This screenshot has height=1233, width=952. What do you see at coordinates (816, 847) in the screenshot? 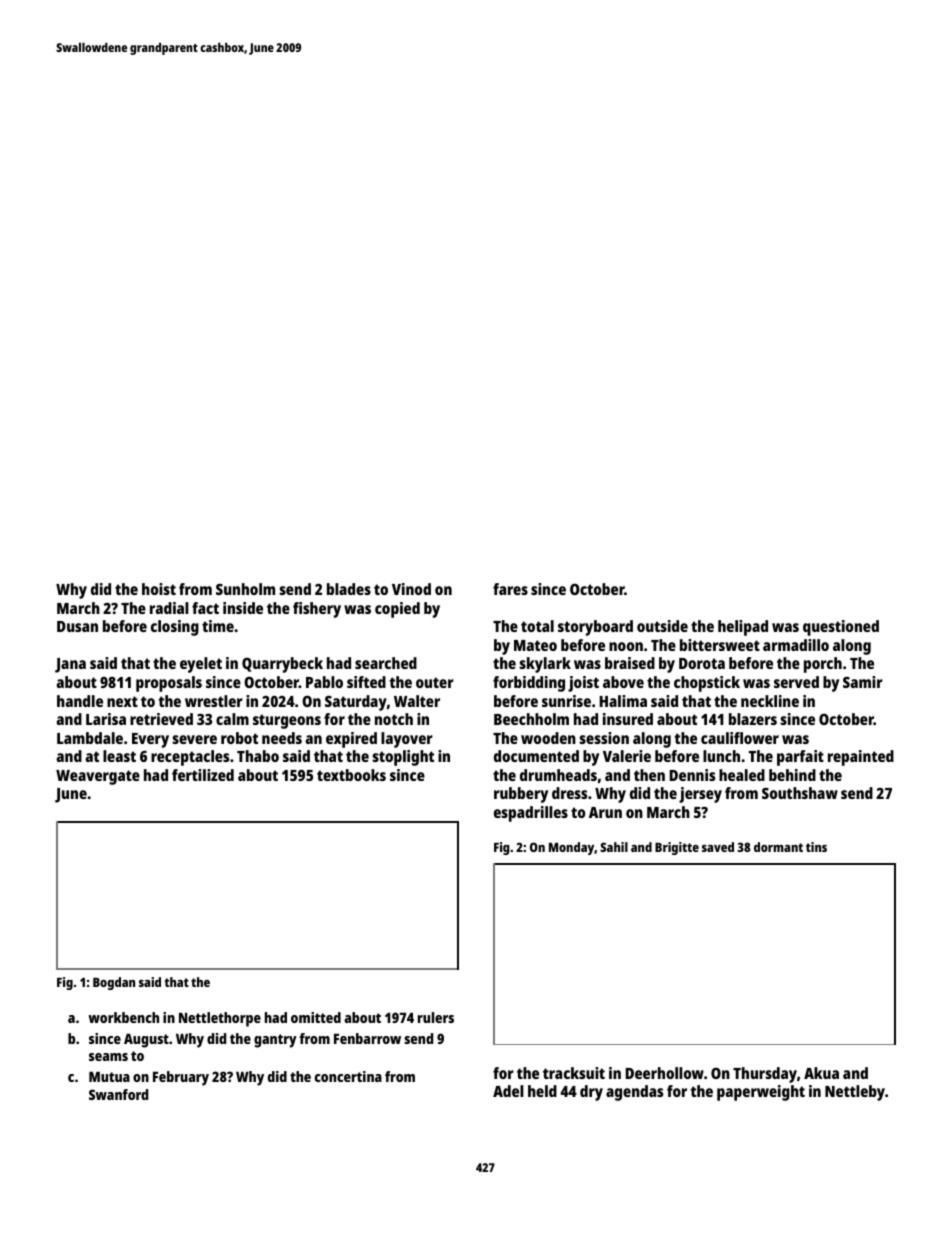
I see `tins` at bounding box center [816, 847].
